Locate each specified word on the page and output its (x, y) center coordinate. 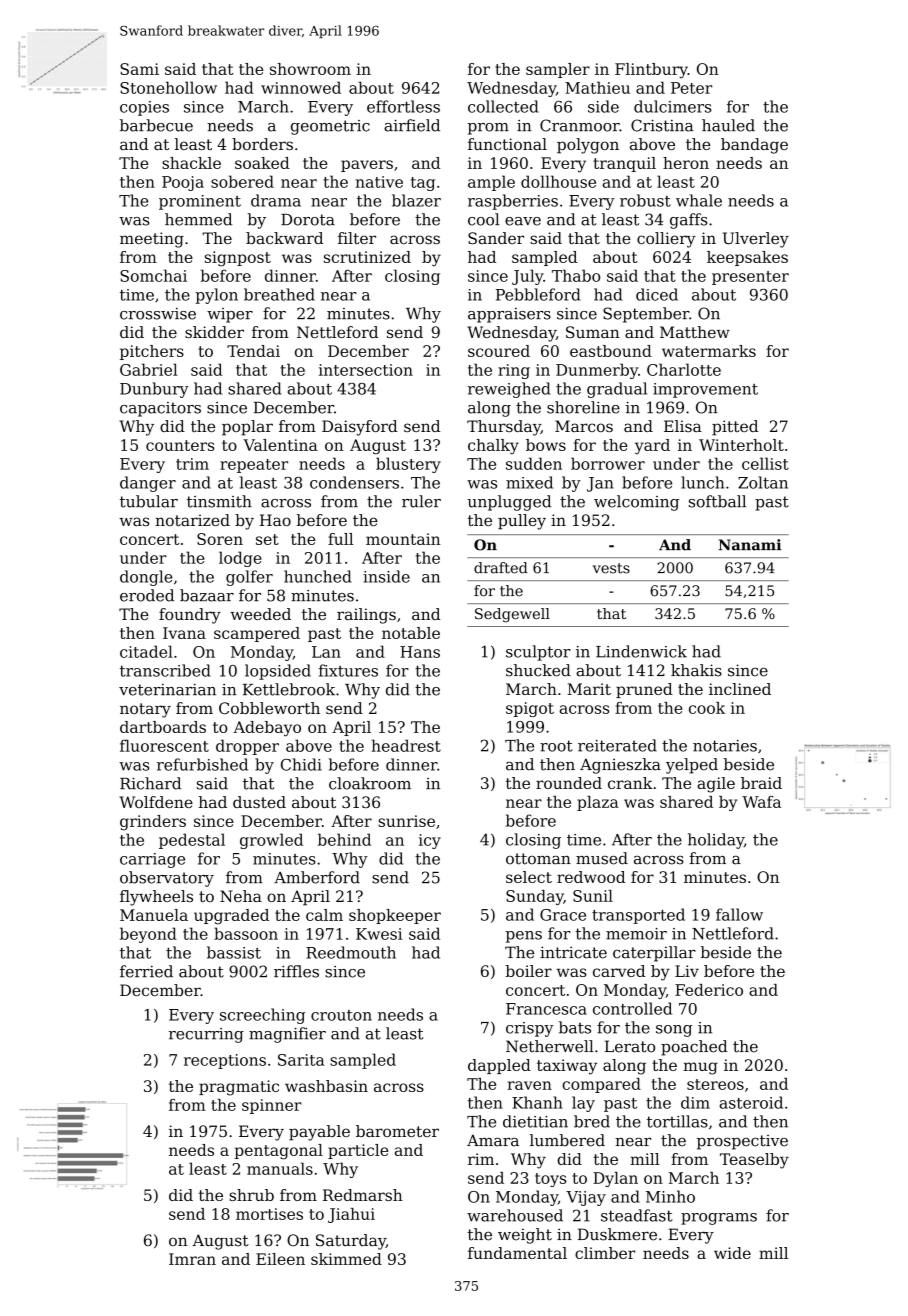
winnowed (301, 87)
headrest (406, 745)
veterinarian (167, 690)
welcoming (636, 503)
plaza (598, 803)
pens (523, 937)
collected (503, 106)
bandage (754, 146)
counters (180, 445)
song (674, 1031)
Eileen (280, 1259)
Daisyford (360, 428)
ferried (146, 971)
